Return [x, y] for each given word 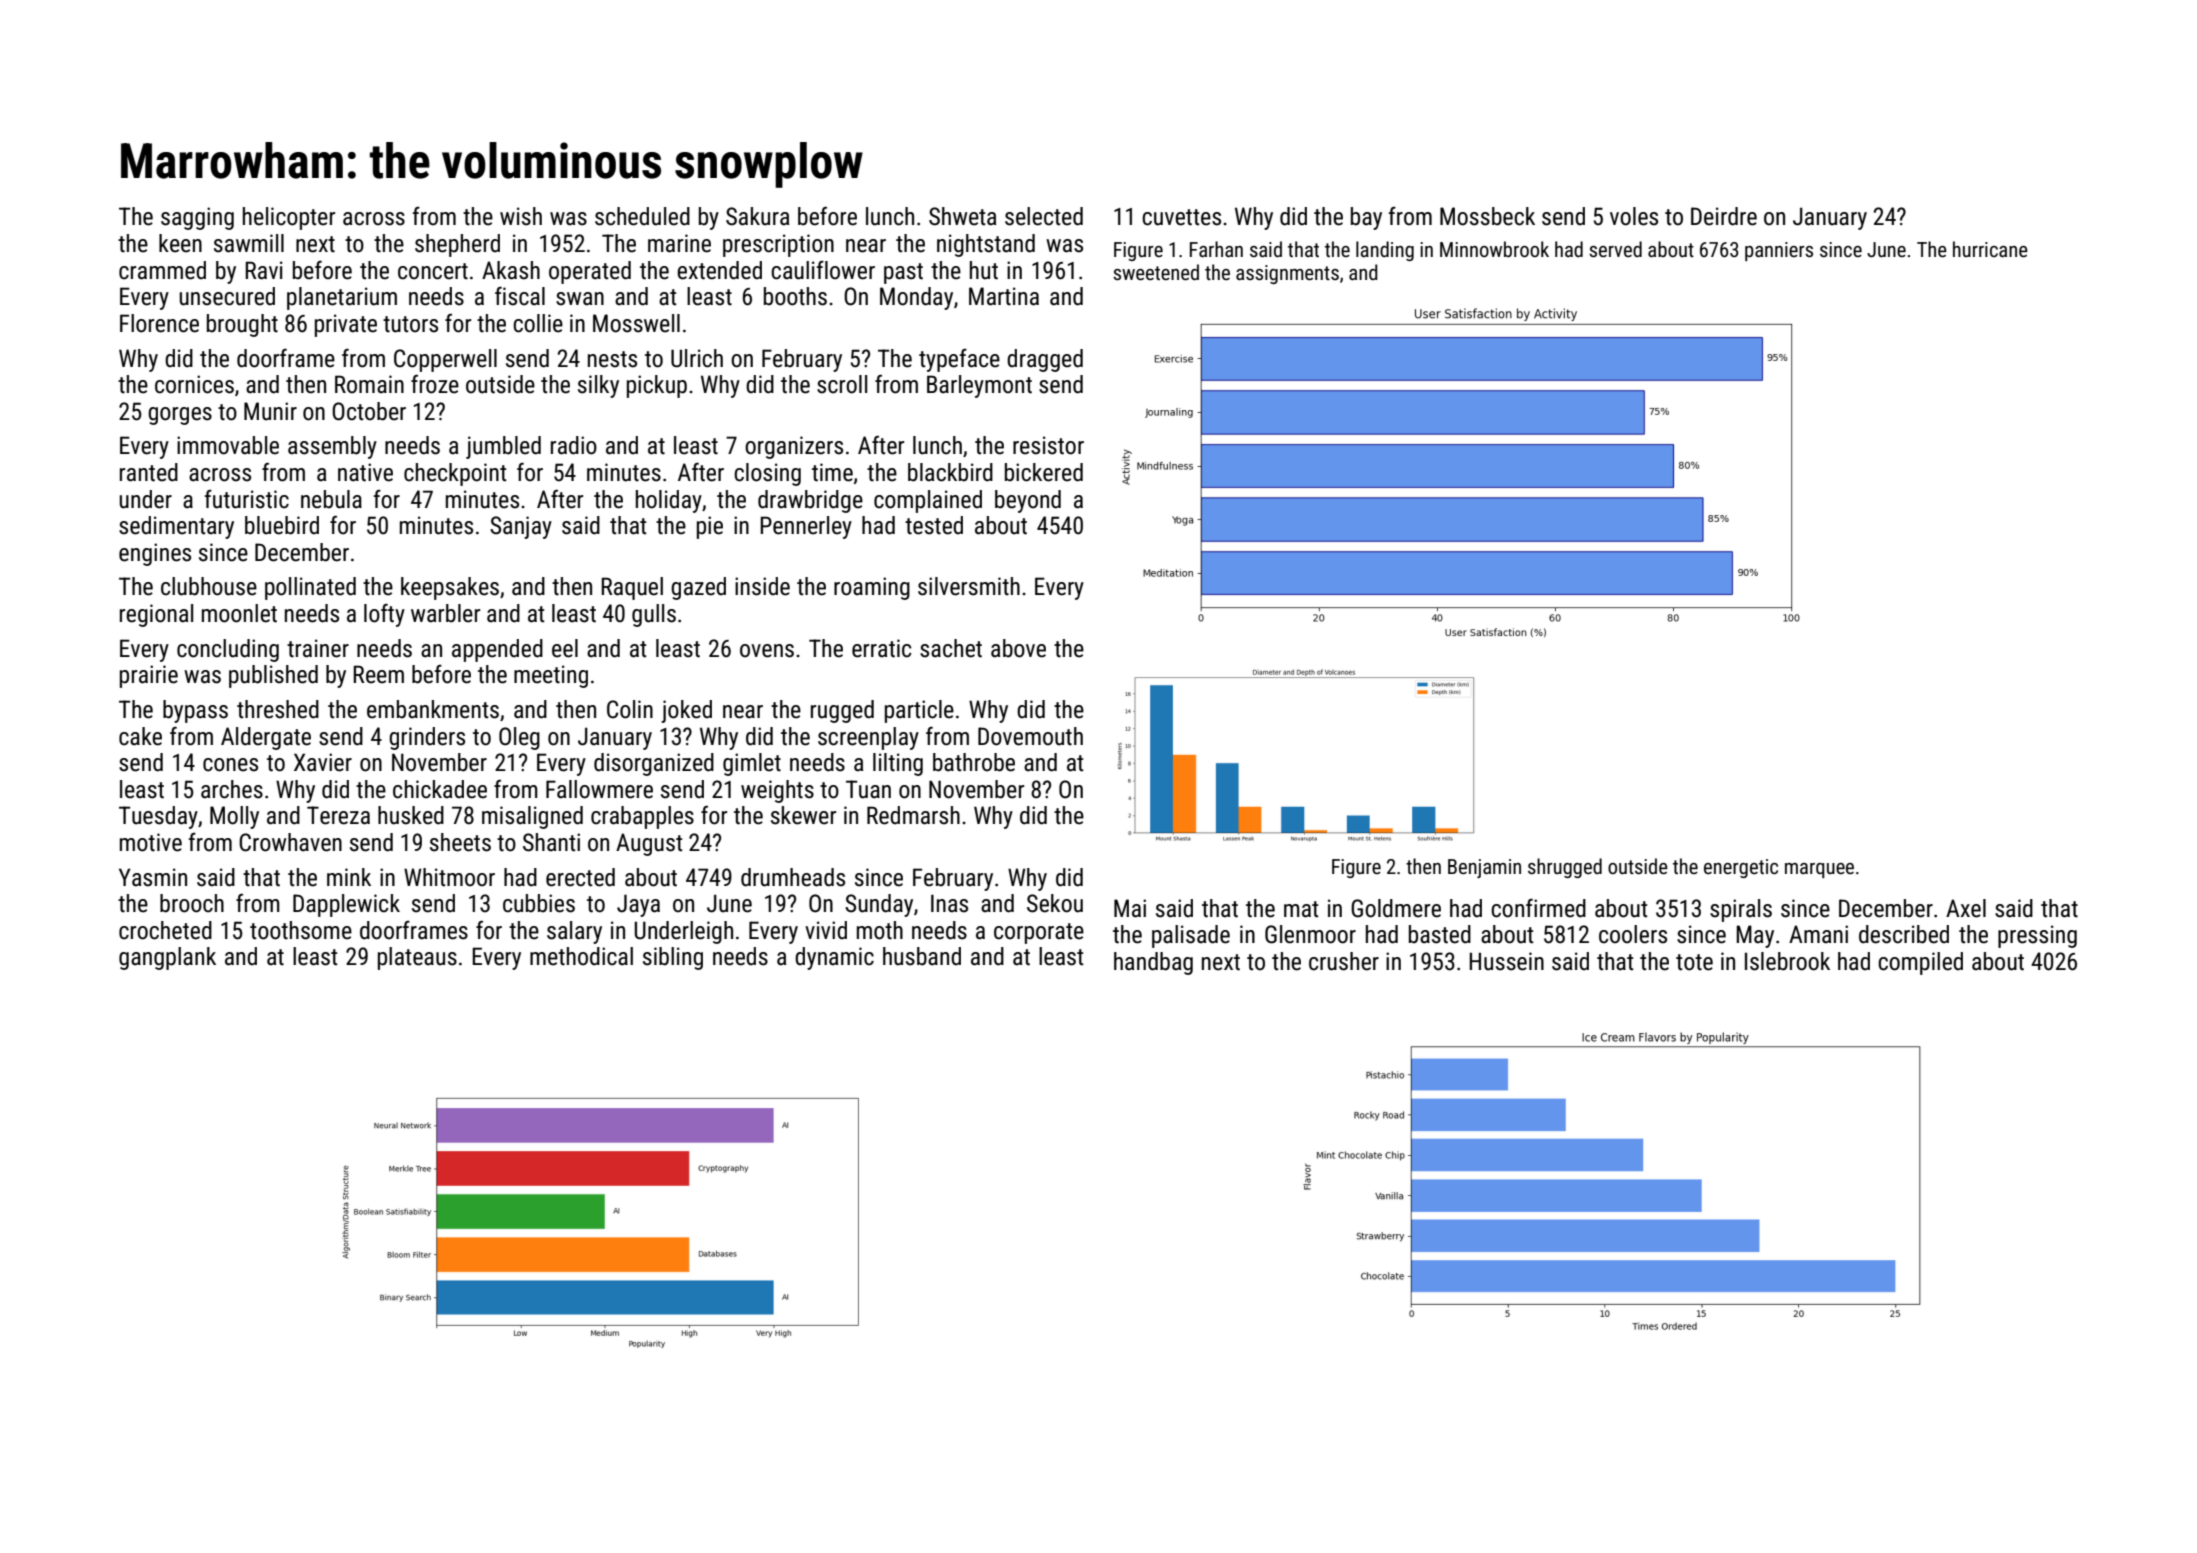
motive [151, 842]
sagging [197, 218]
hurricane [1990, 249]
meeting [551, 676]
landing [1385, 251]
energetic [1741, 868]
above [1018, 648]
